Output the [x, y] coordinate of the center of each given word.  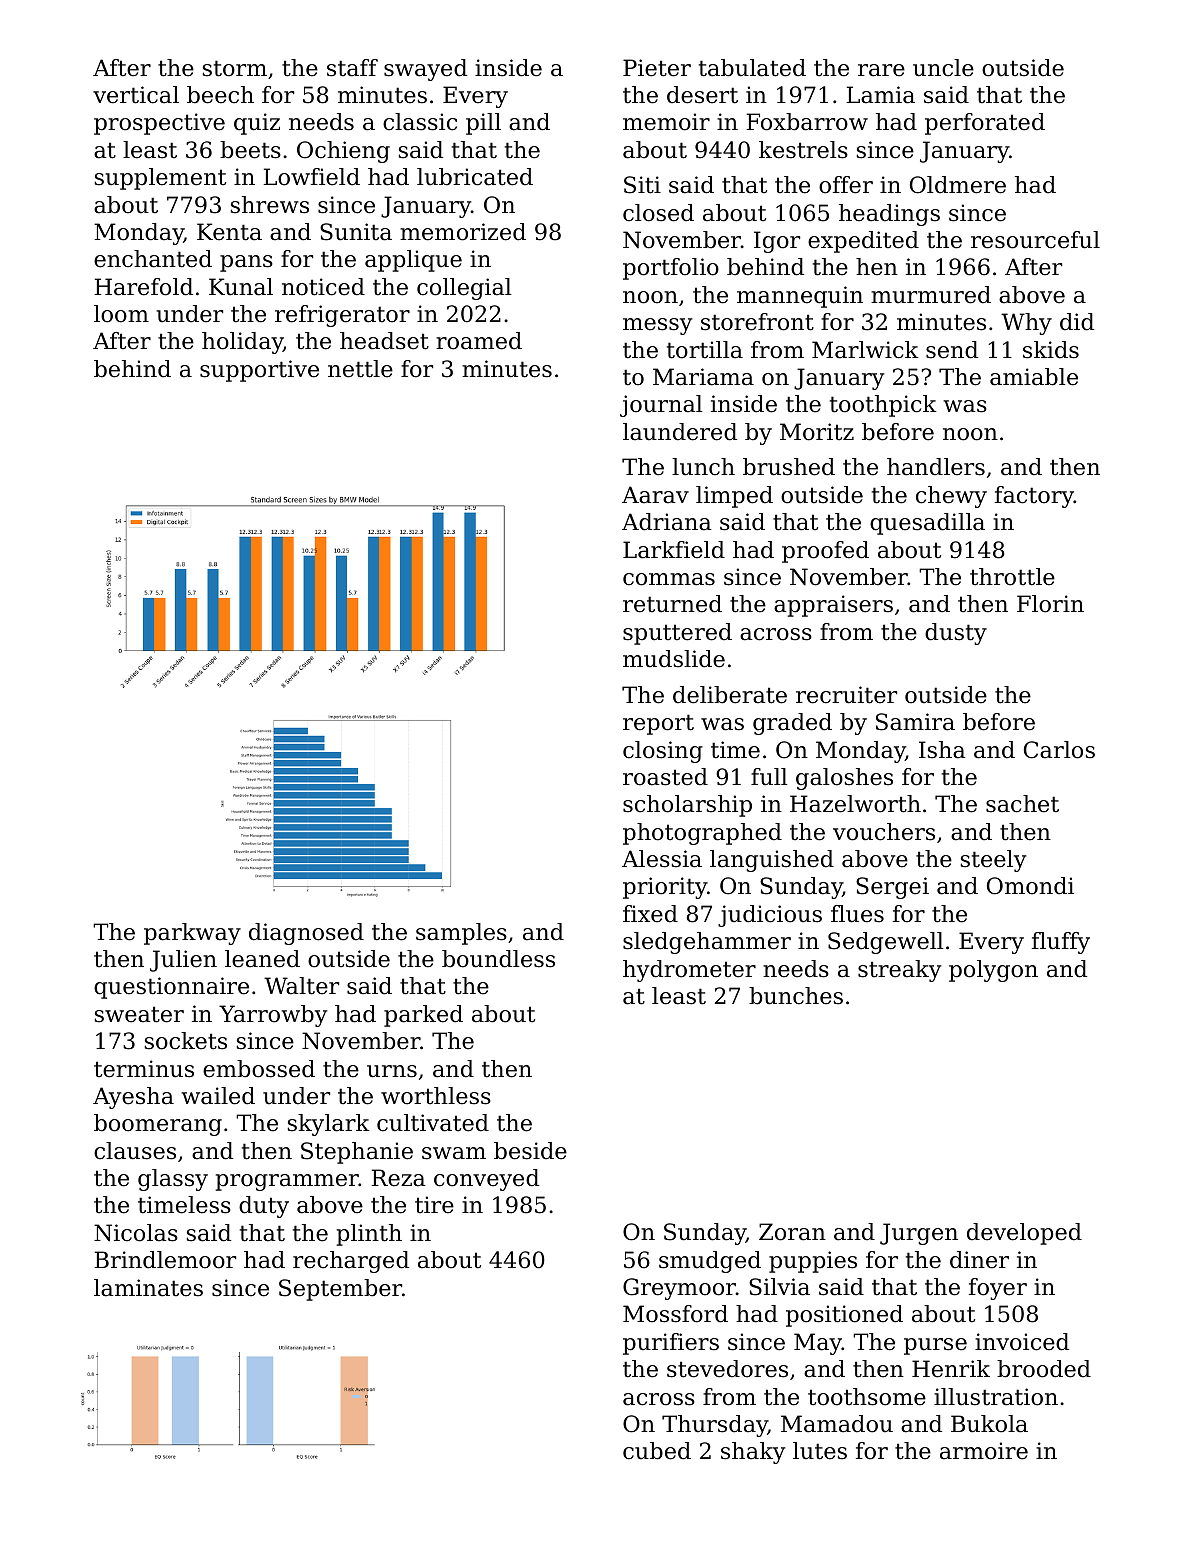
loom [121, 314]
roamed [479, 341]
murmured [931, 295]
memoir [666, 122]
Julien [183, 961]
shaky [753, 1453]
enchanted [153, 259]
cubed [657, 1451]
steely [993, 861]
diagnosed [306, 934]
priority [665, 888]
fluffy [1061, 943]
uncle [943, 68]
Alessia [662, 859]
